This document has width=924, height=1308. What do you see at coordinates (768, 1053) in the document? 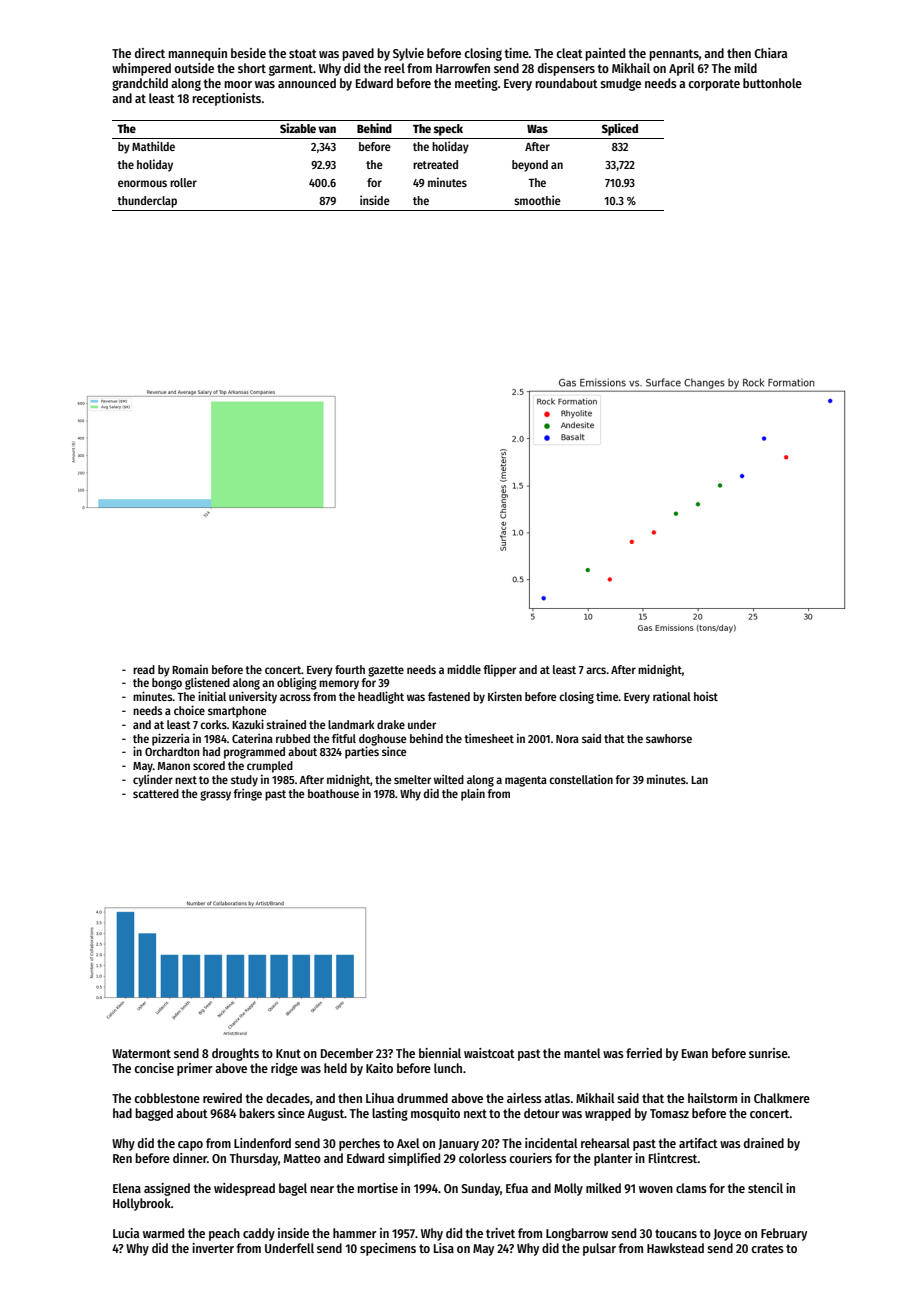
I see `sunrise` at bounding box center [768, 1053].
